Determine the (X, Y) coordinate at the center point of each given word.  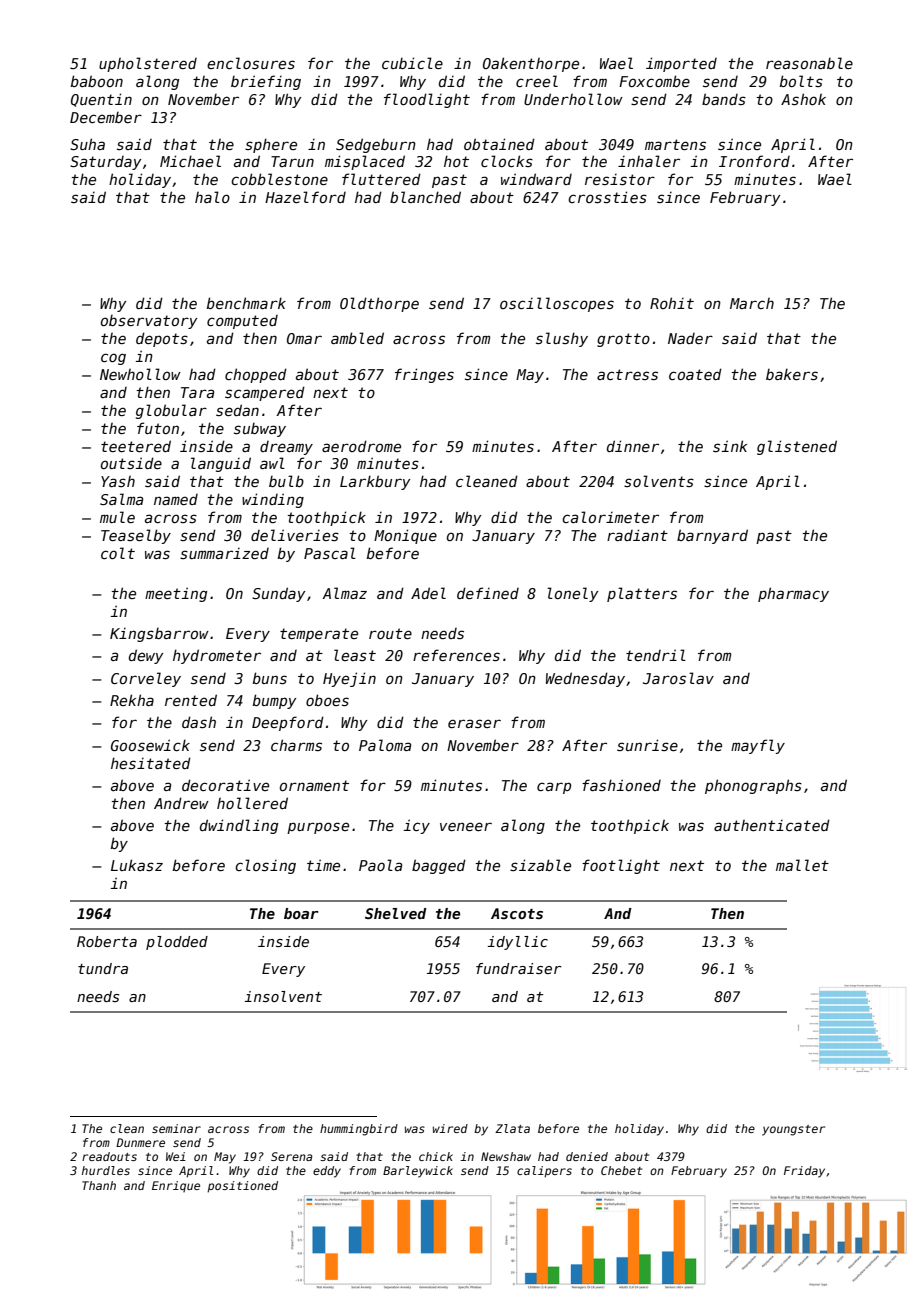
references (456, 655)
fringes (424, 375)
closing (265, 866)
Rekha (132, 700)
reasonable (809, 63)
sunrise (647, 745)
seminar (176, 1128)
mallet (802, 865)
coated (695, 374)
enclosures (251, 63)
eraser (474, 723)
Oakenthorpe (531, 64)
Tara (197, 392)
